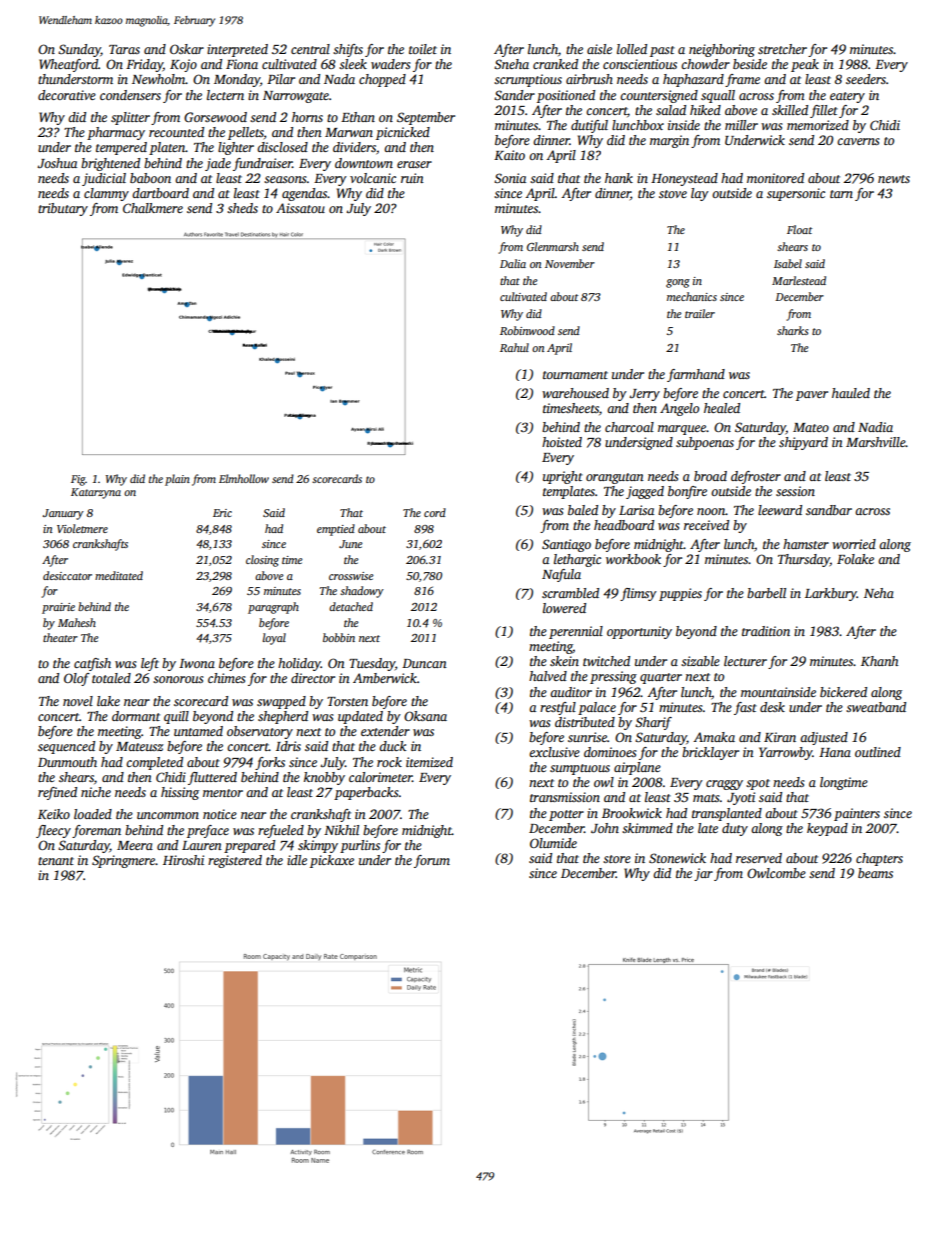 The height and width of the screenshot is (1233, 952). Describe the element at coordinates (96, 493) in the screenshot. I see `Katarzyna` at that location.
